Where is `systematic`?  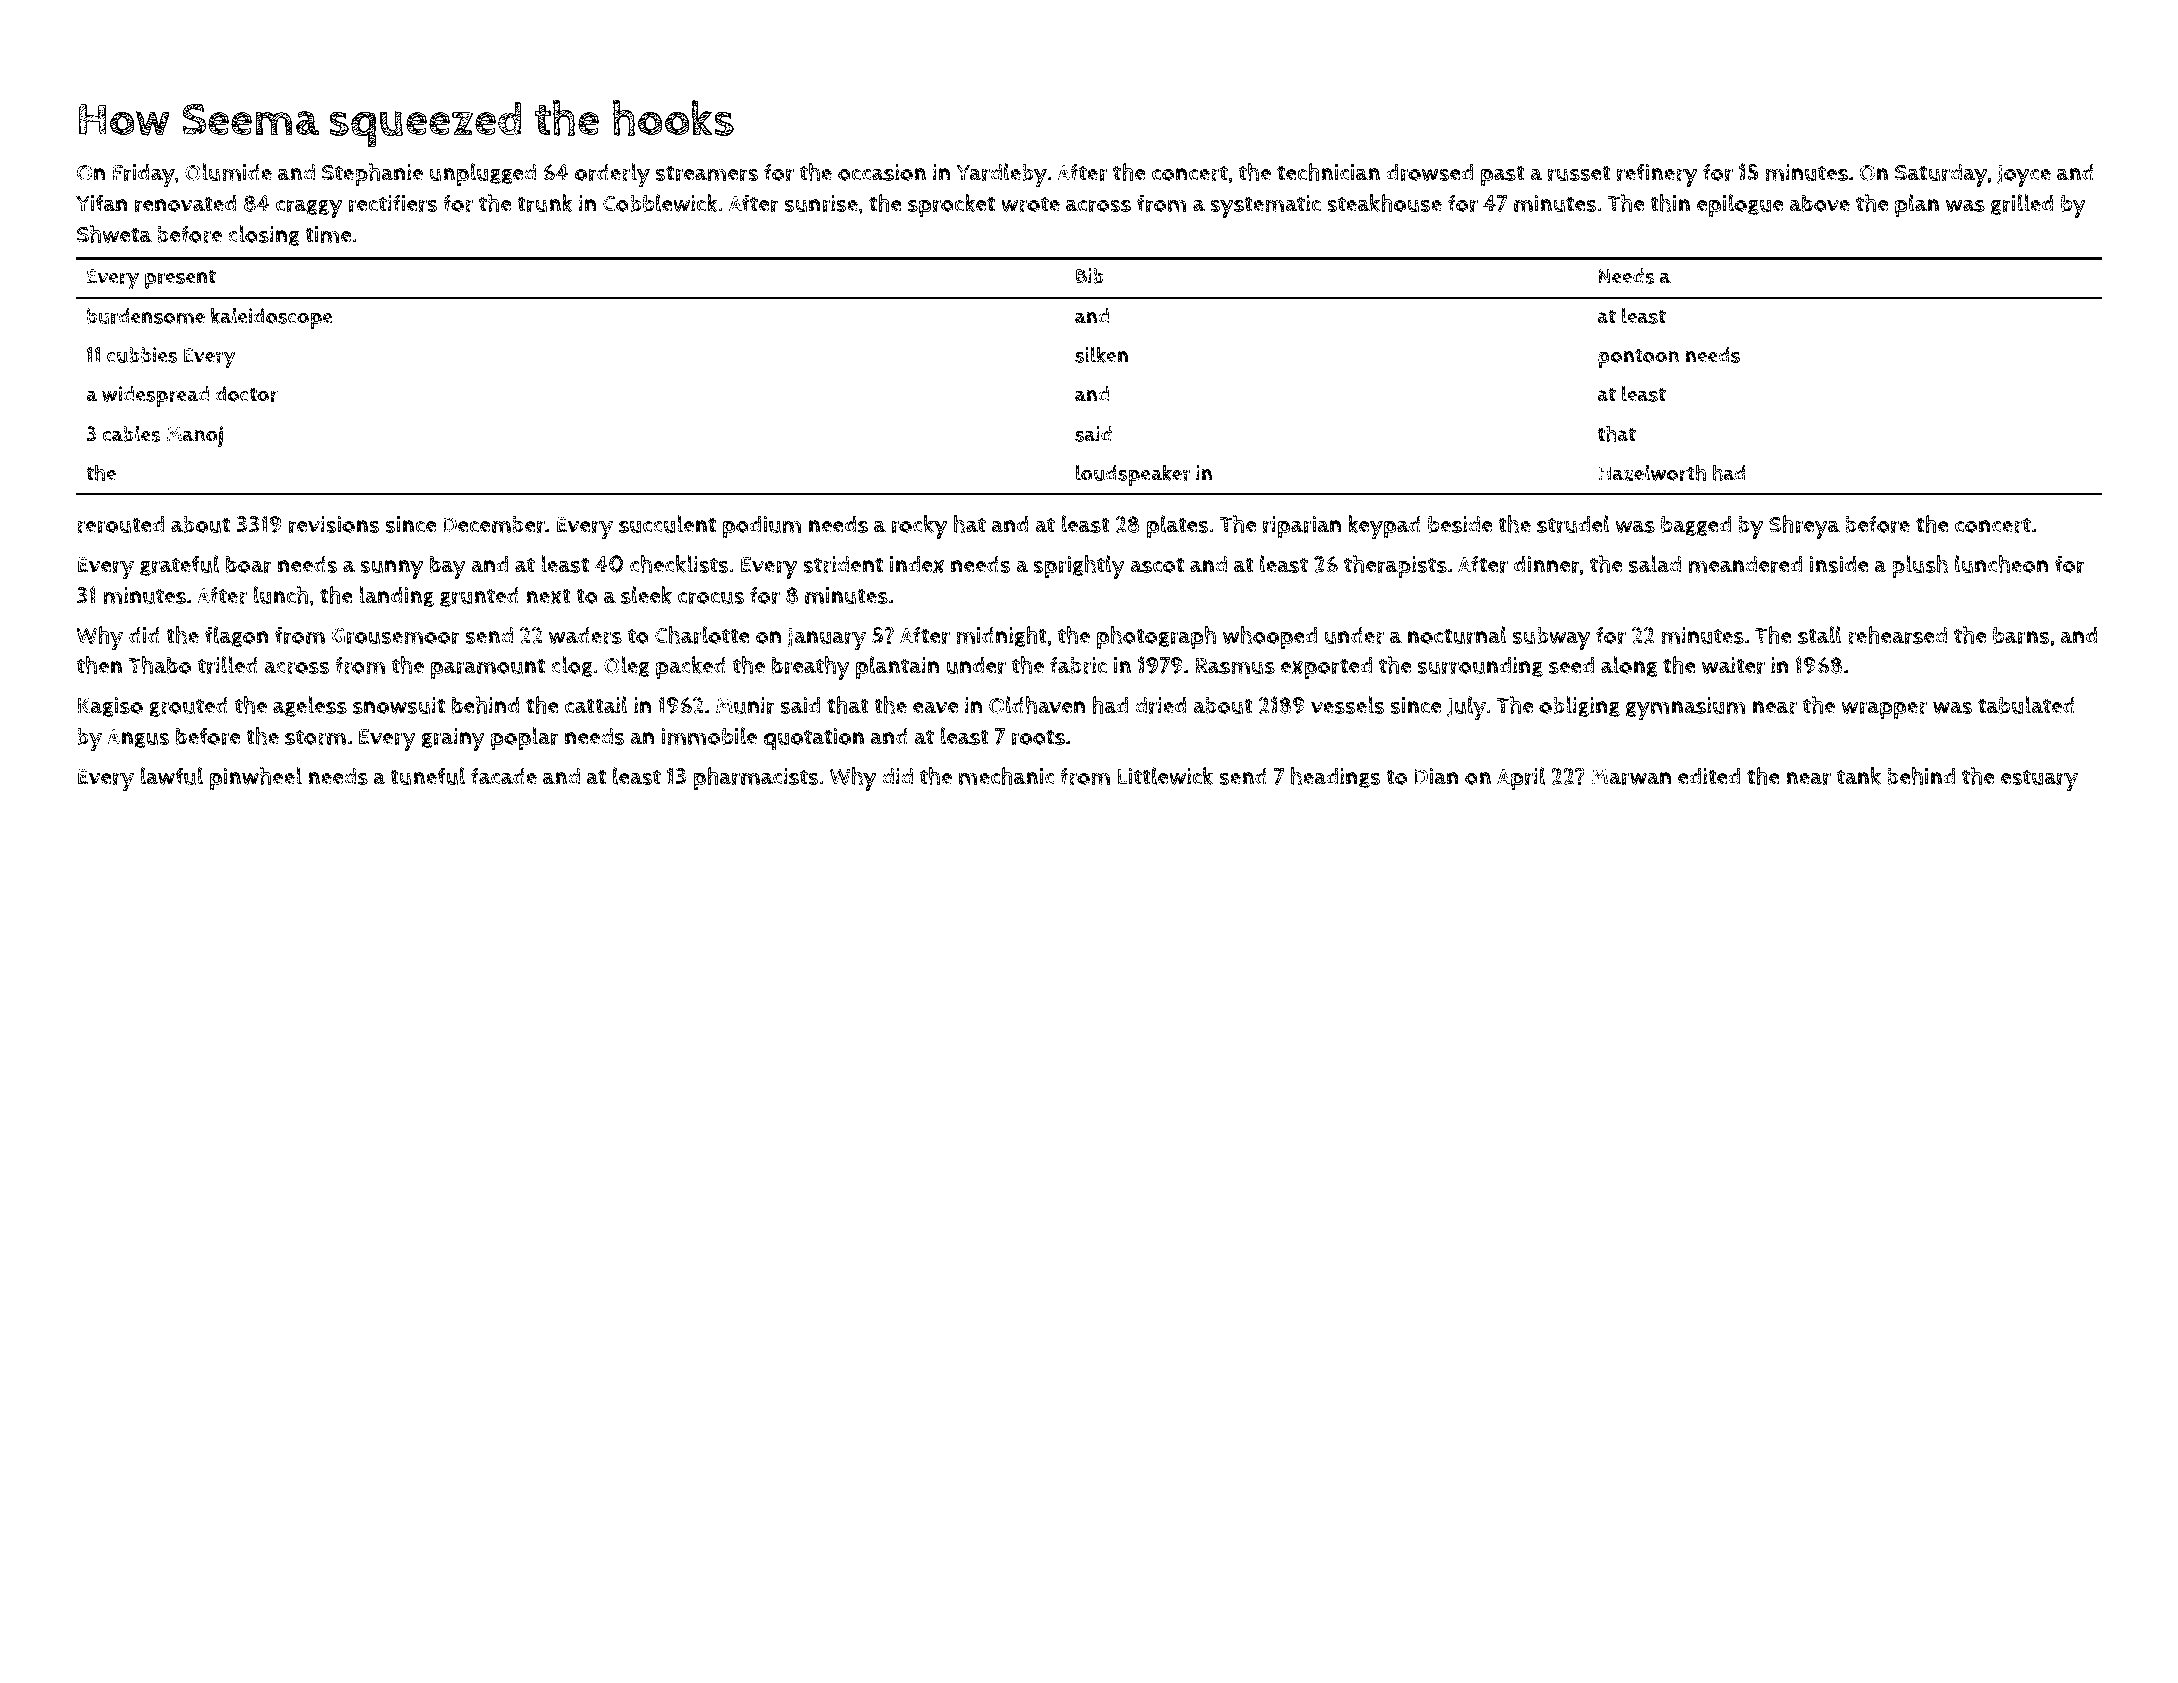 systematic is located at coordinates (1265, 206).
